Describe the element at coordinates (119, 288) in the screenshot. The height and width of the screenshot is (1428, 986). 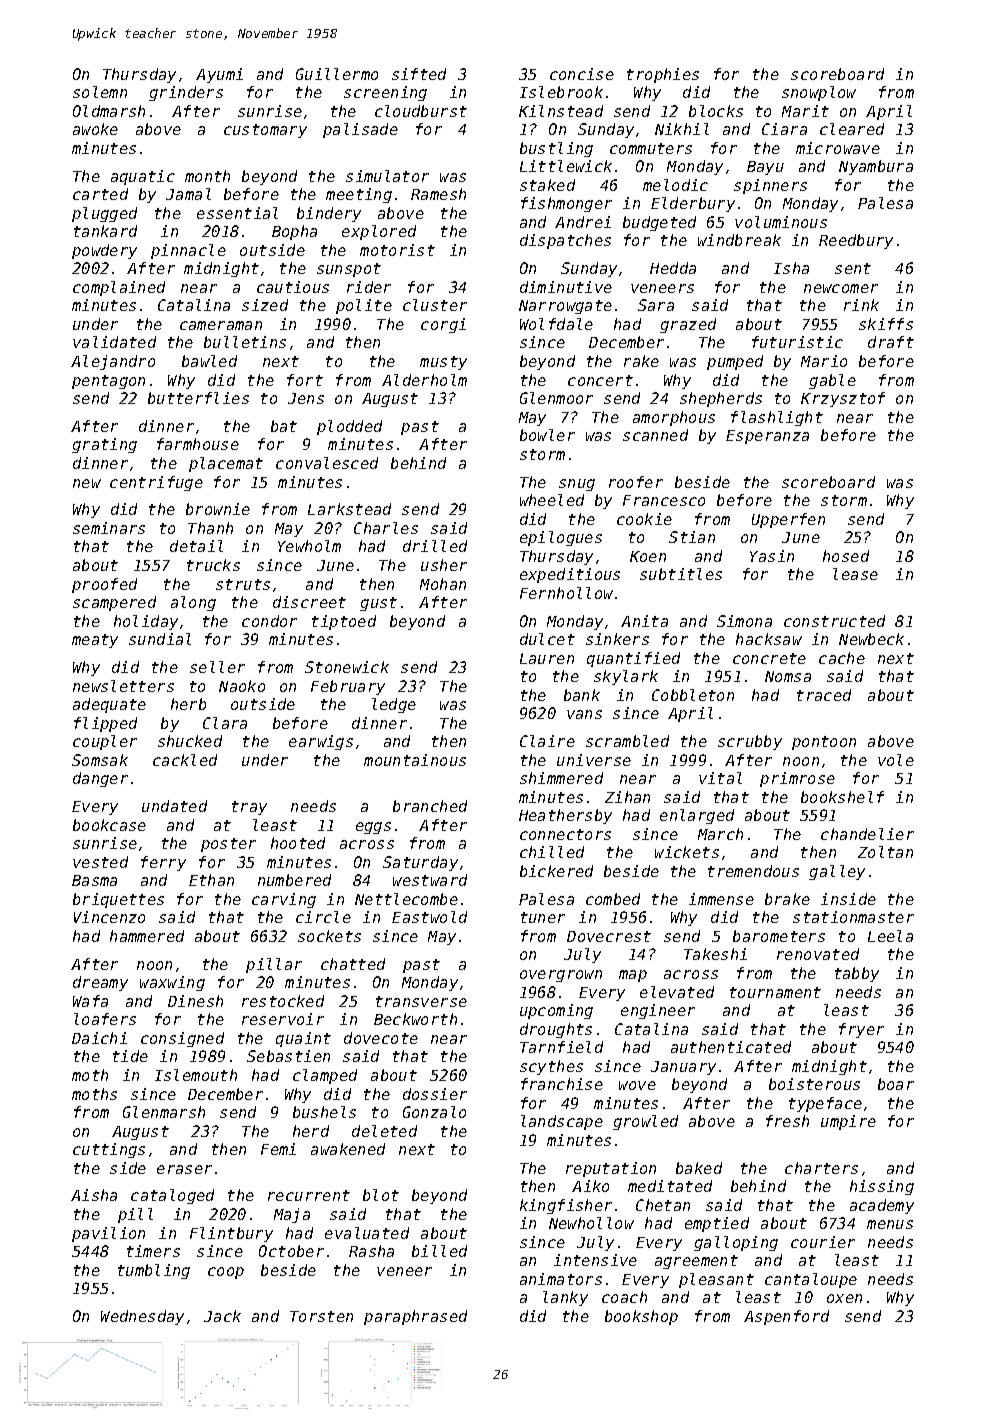
I see `complained` at that location.
